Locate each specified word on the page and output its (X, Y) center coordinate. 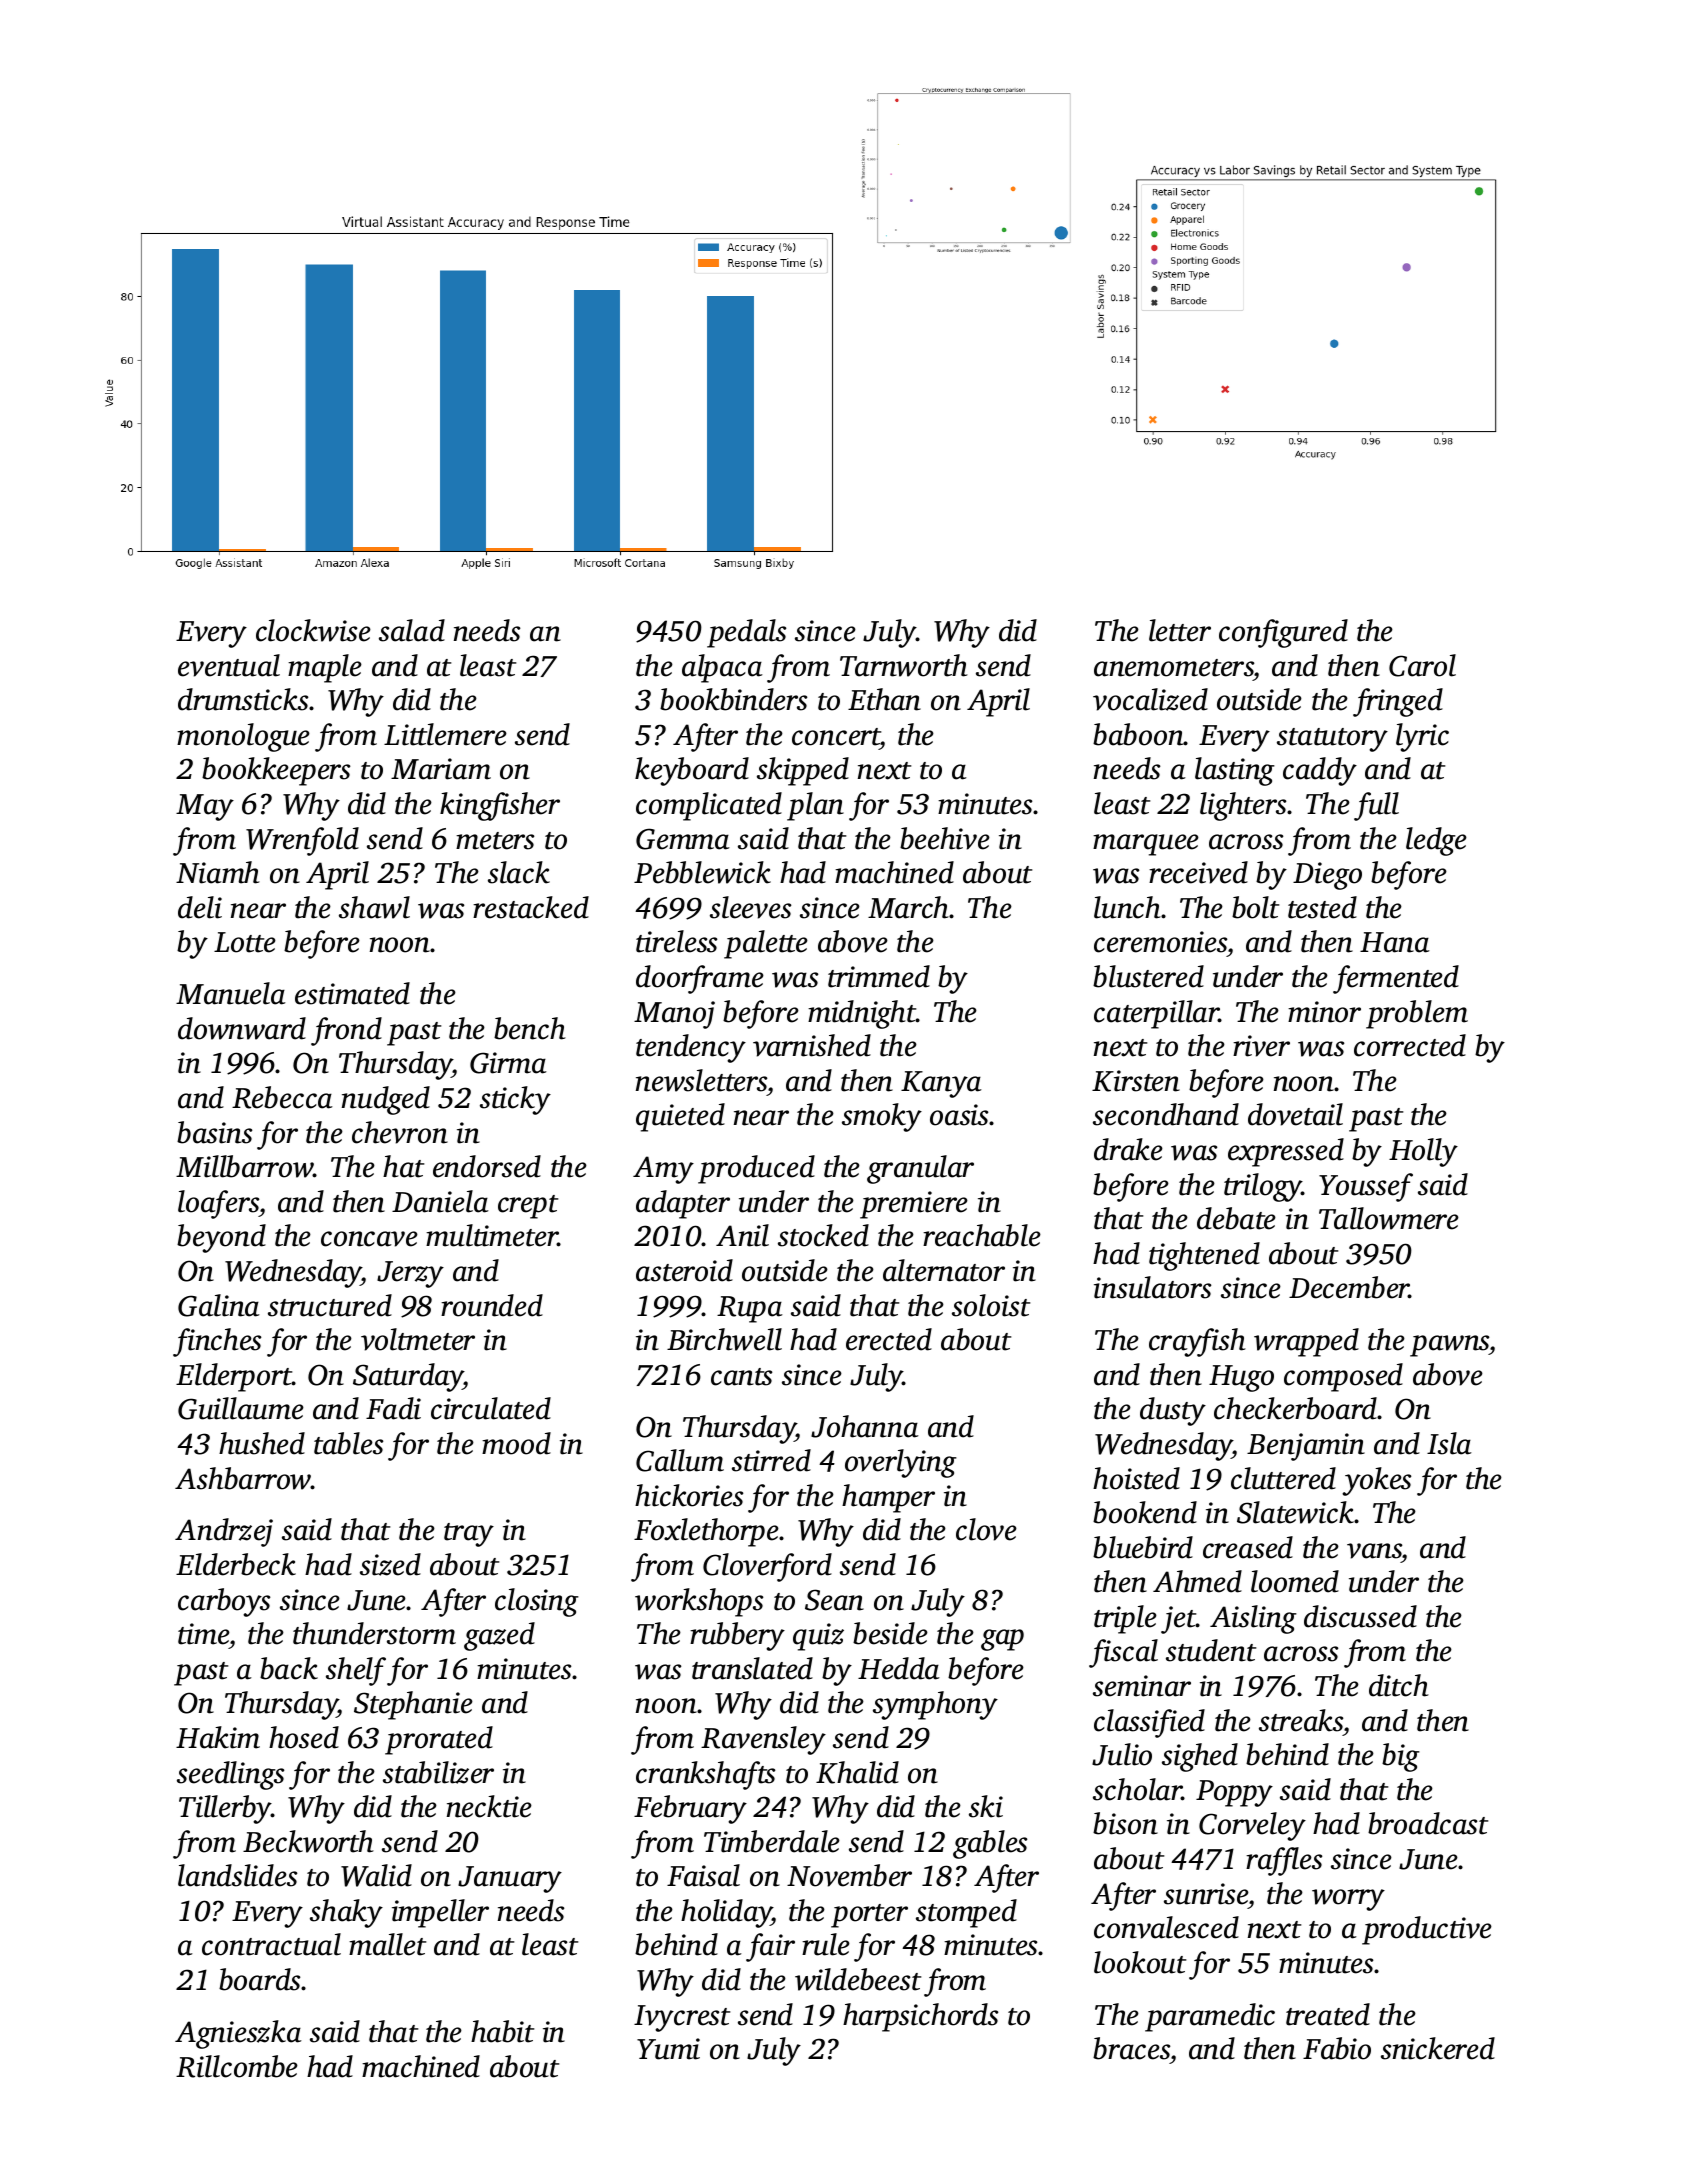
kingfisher (500, 806)
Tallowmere (1389, 1218)
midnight (862, 1014)
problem (1417, 1014)
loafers (218, 1204)
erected (889, 1339)
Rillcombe (237, 2066)
